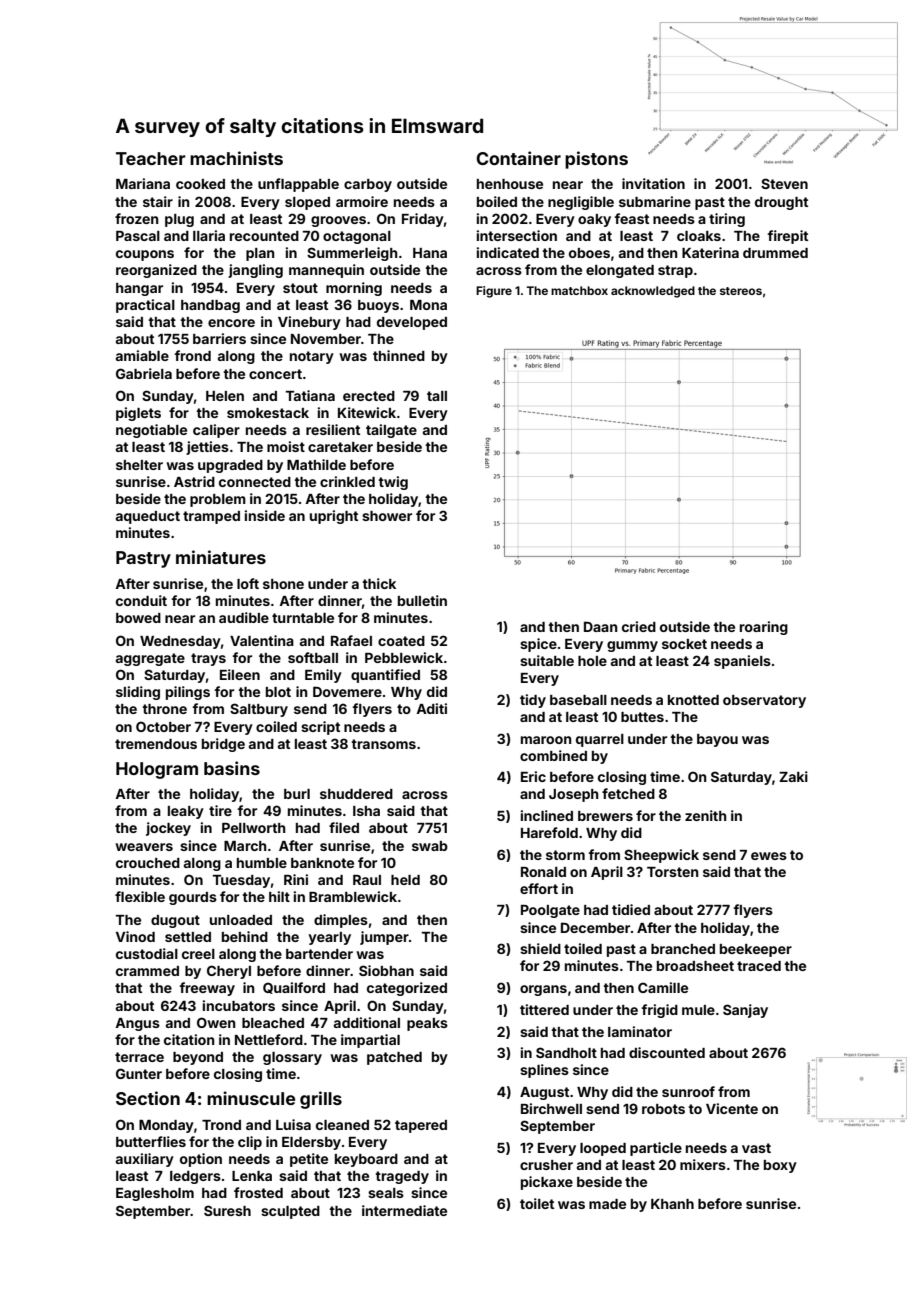 The width and height of the screenshot is (924, 1308). Describe the element at coordinates (236, 158) in the screenshot. I see `machinists` at that location.
